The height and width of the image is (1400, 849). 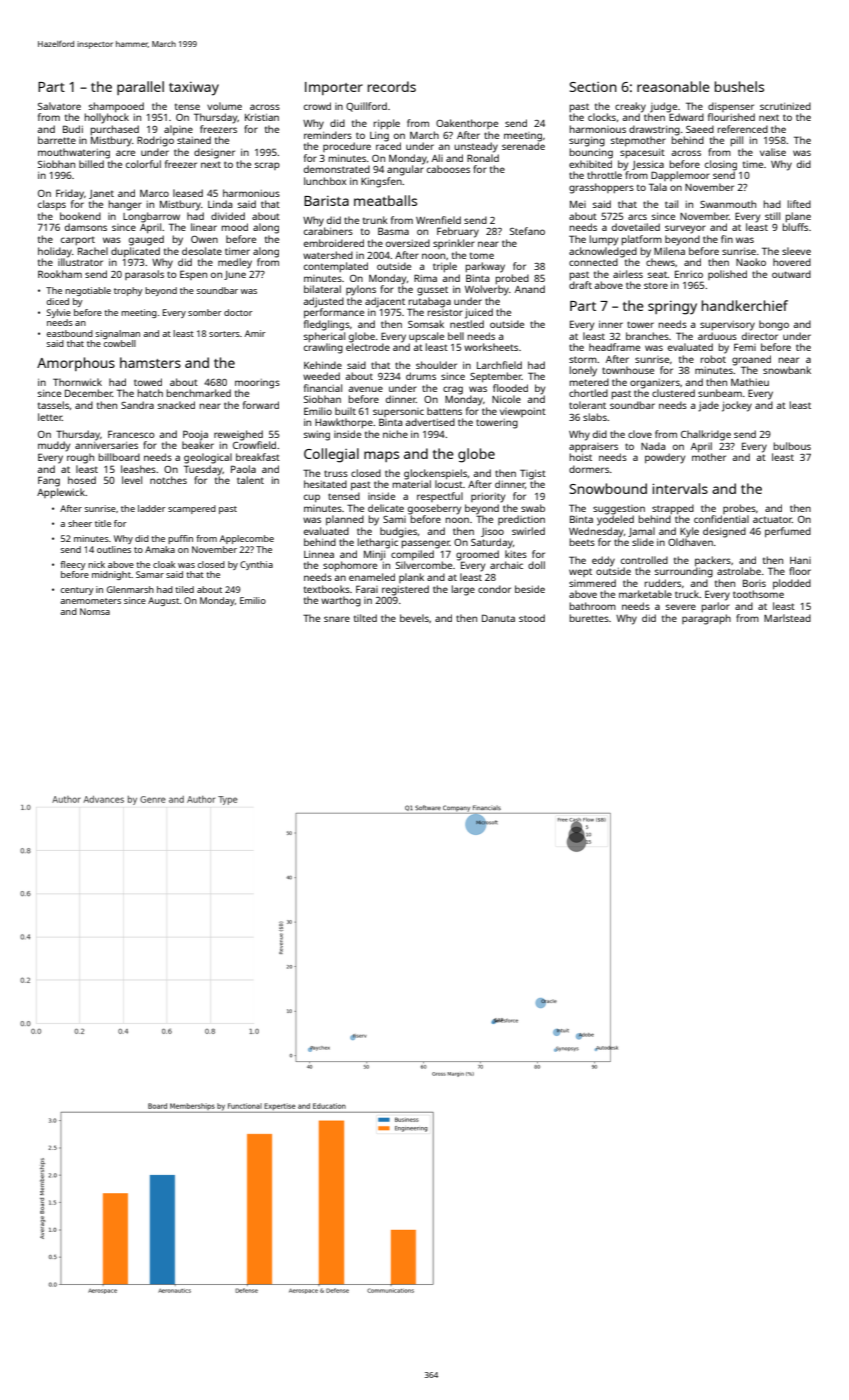 What do you see at coordinates (82, 480) in the image?
I see `hosed` at bounding box center [82, 480].
